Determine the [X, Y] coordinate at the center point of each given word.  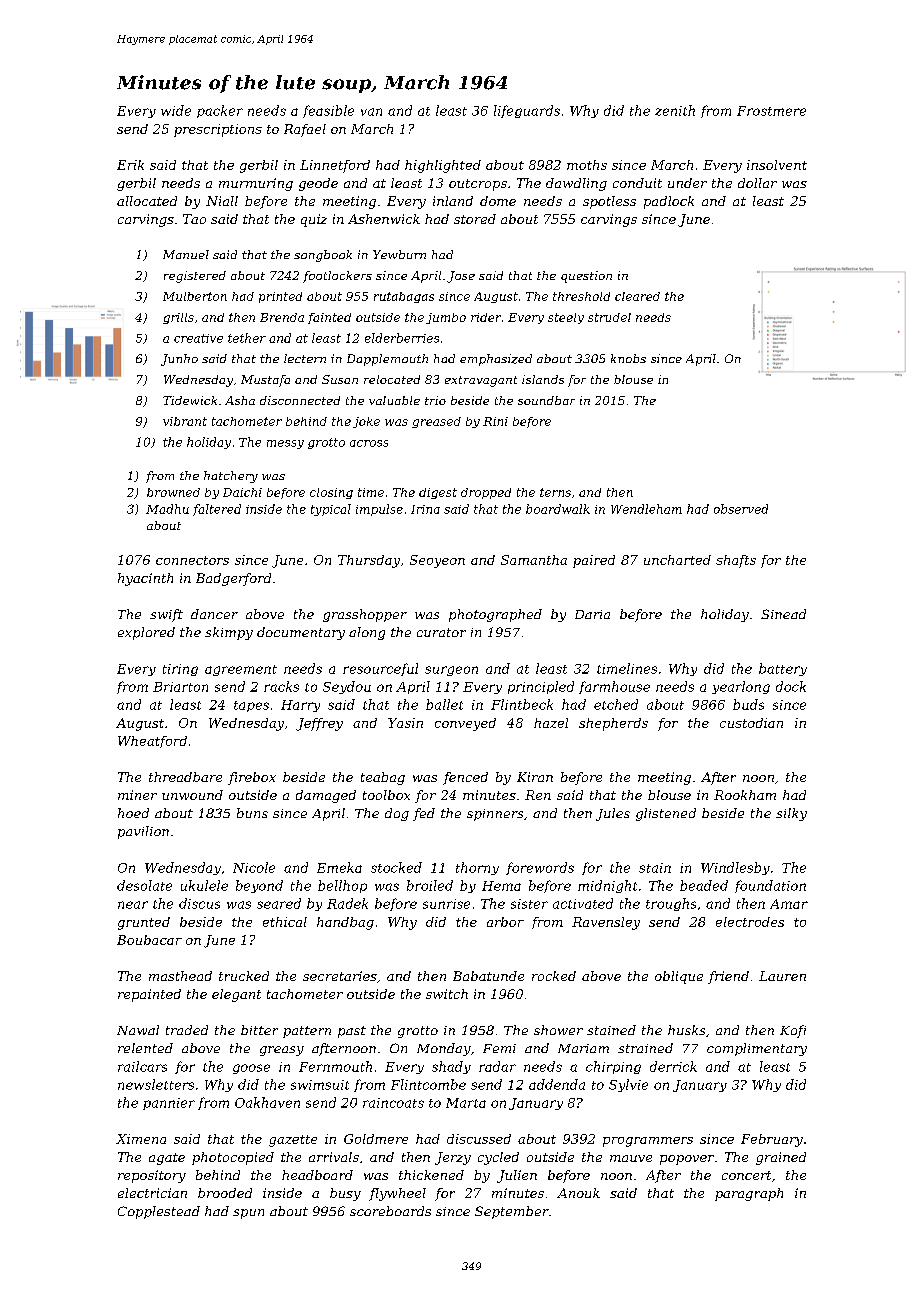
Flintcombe [428, 1084]
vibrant [185, 421]
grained [781, 1158]
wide [176, 110]
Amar [789, 904]
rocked [554, 976]
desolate [144, 885]
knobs [628, 358]
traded [187, 1030]
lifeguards [527, 111]
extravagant [481, 381]
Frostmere [771, 111]
